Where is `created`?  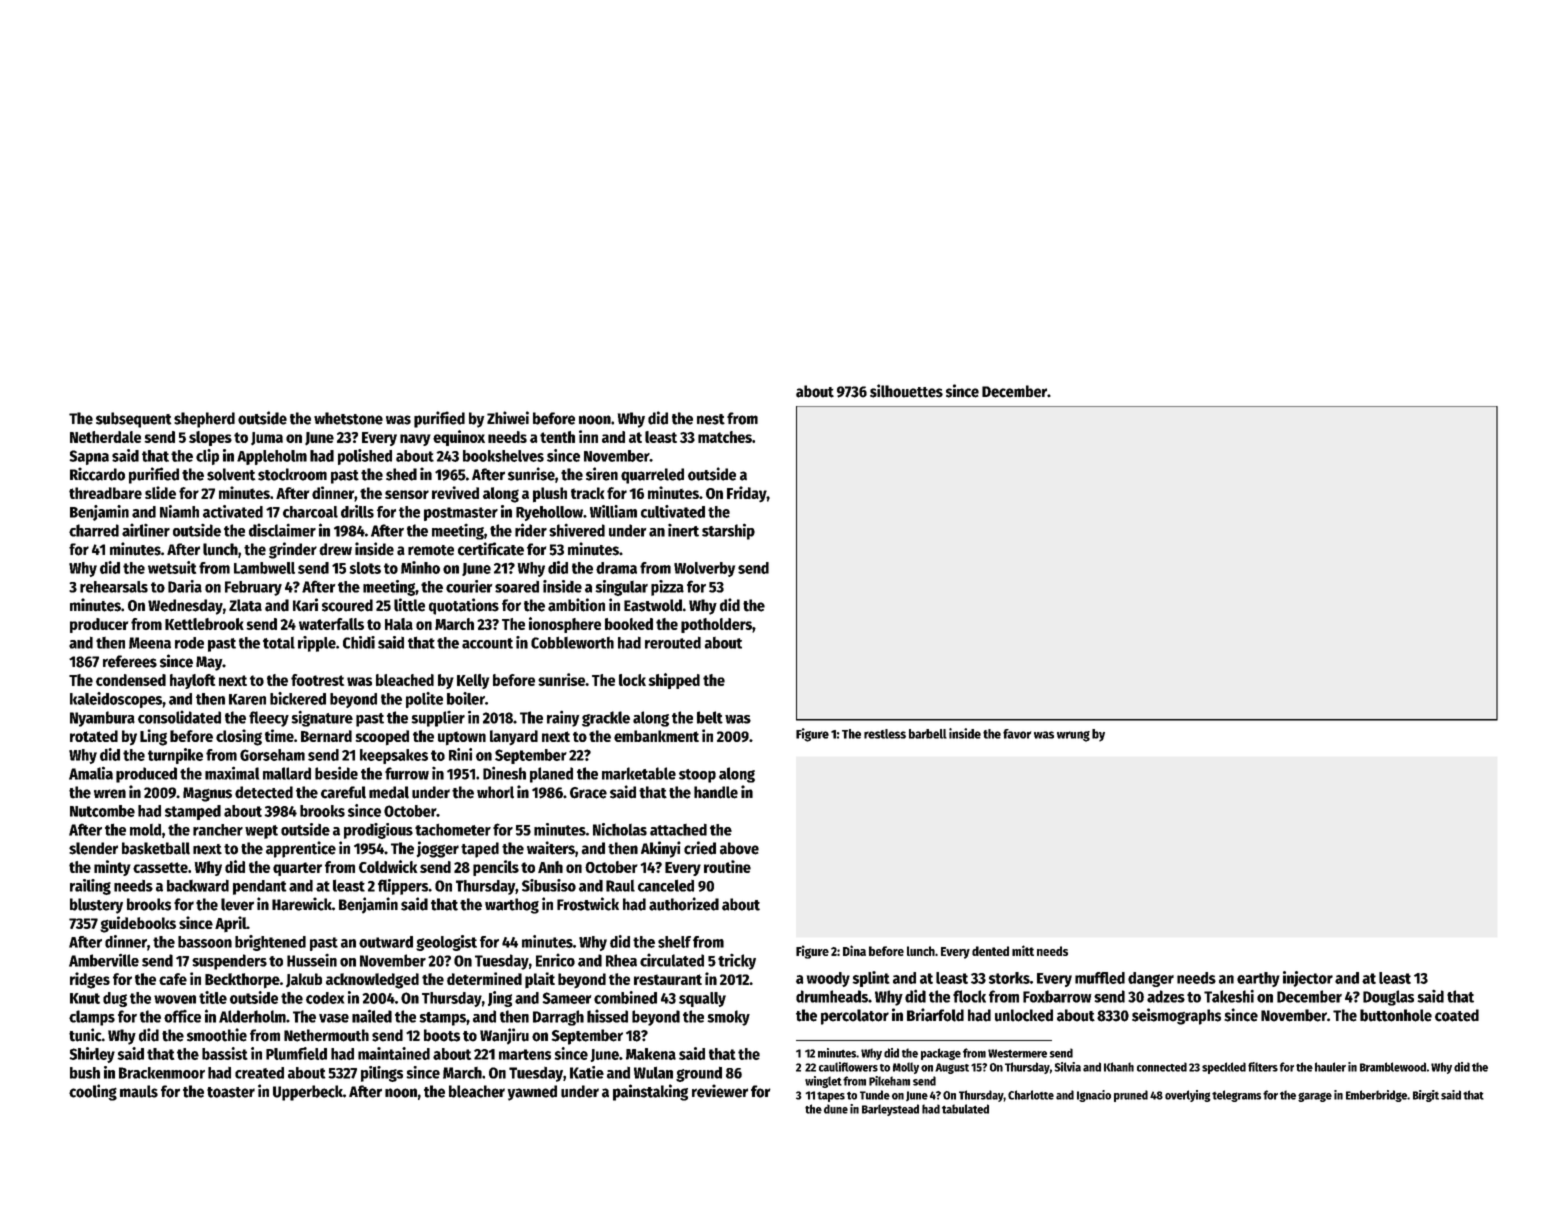
created is located at coordinates (259, 1073).
